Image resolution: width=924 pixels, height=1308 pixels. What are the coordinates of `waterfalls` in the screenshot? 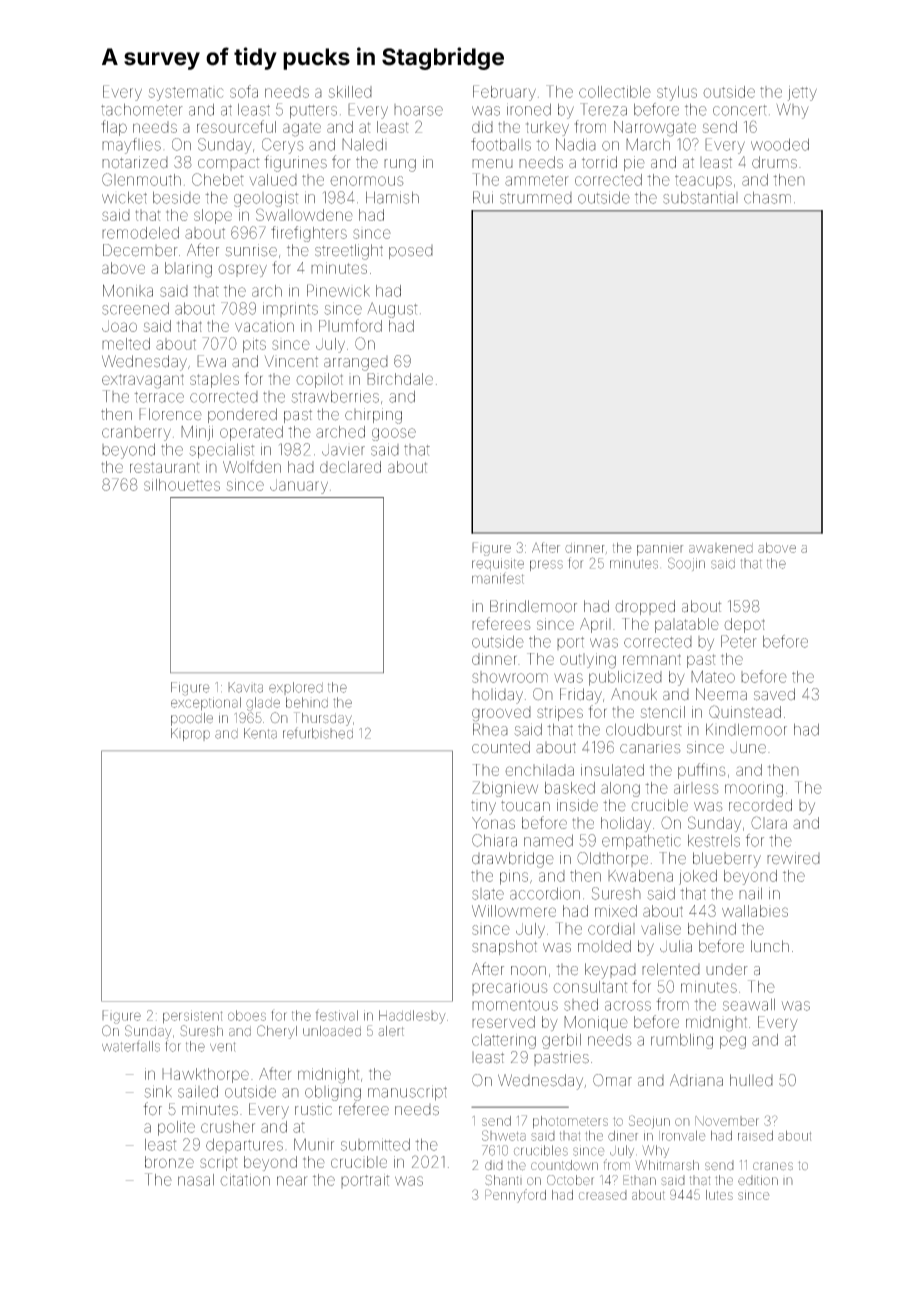 It's located at (131, 1046).
